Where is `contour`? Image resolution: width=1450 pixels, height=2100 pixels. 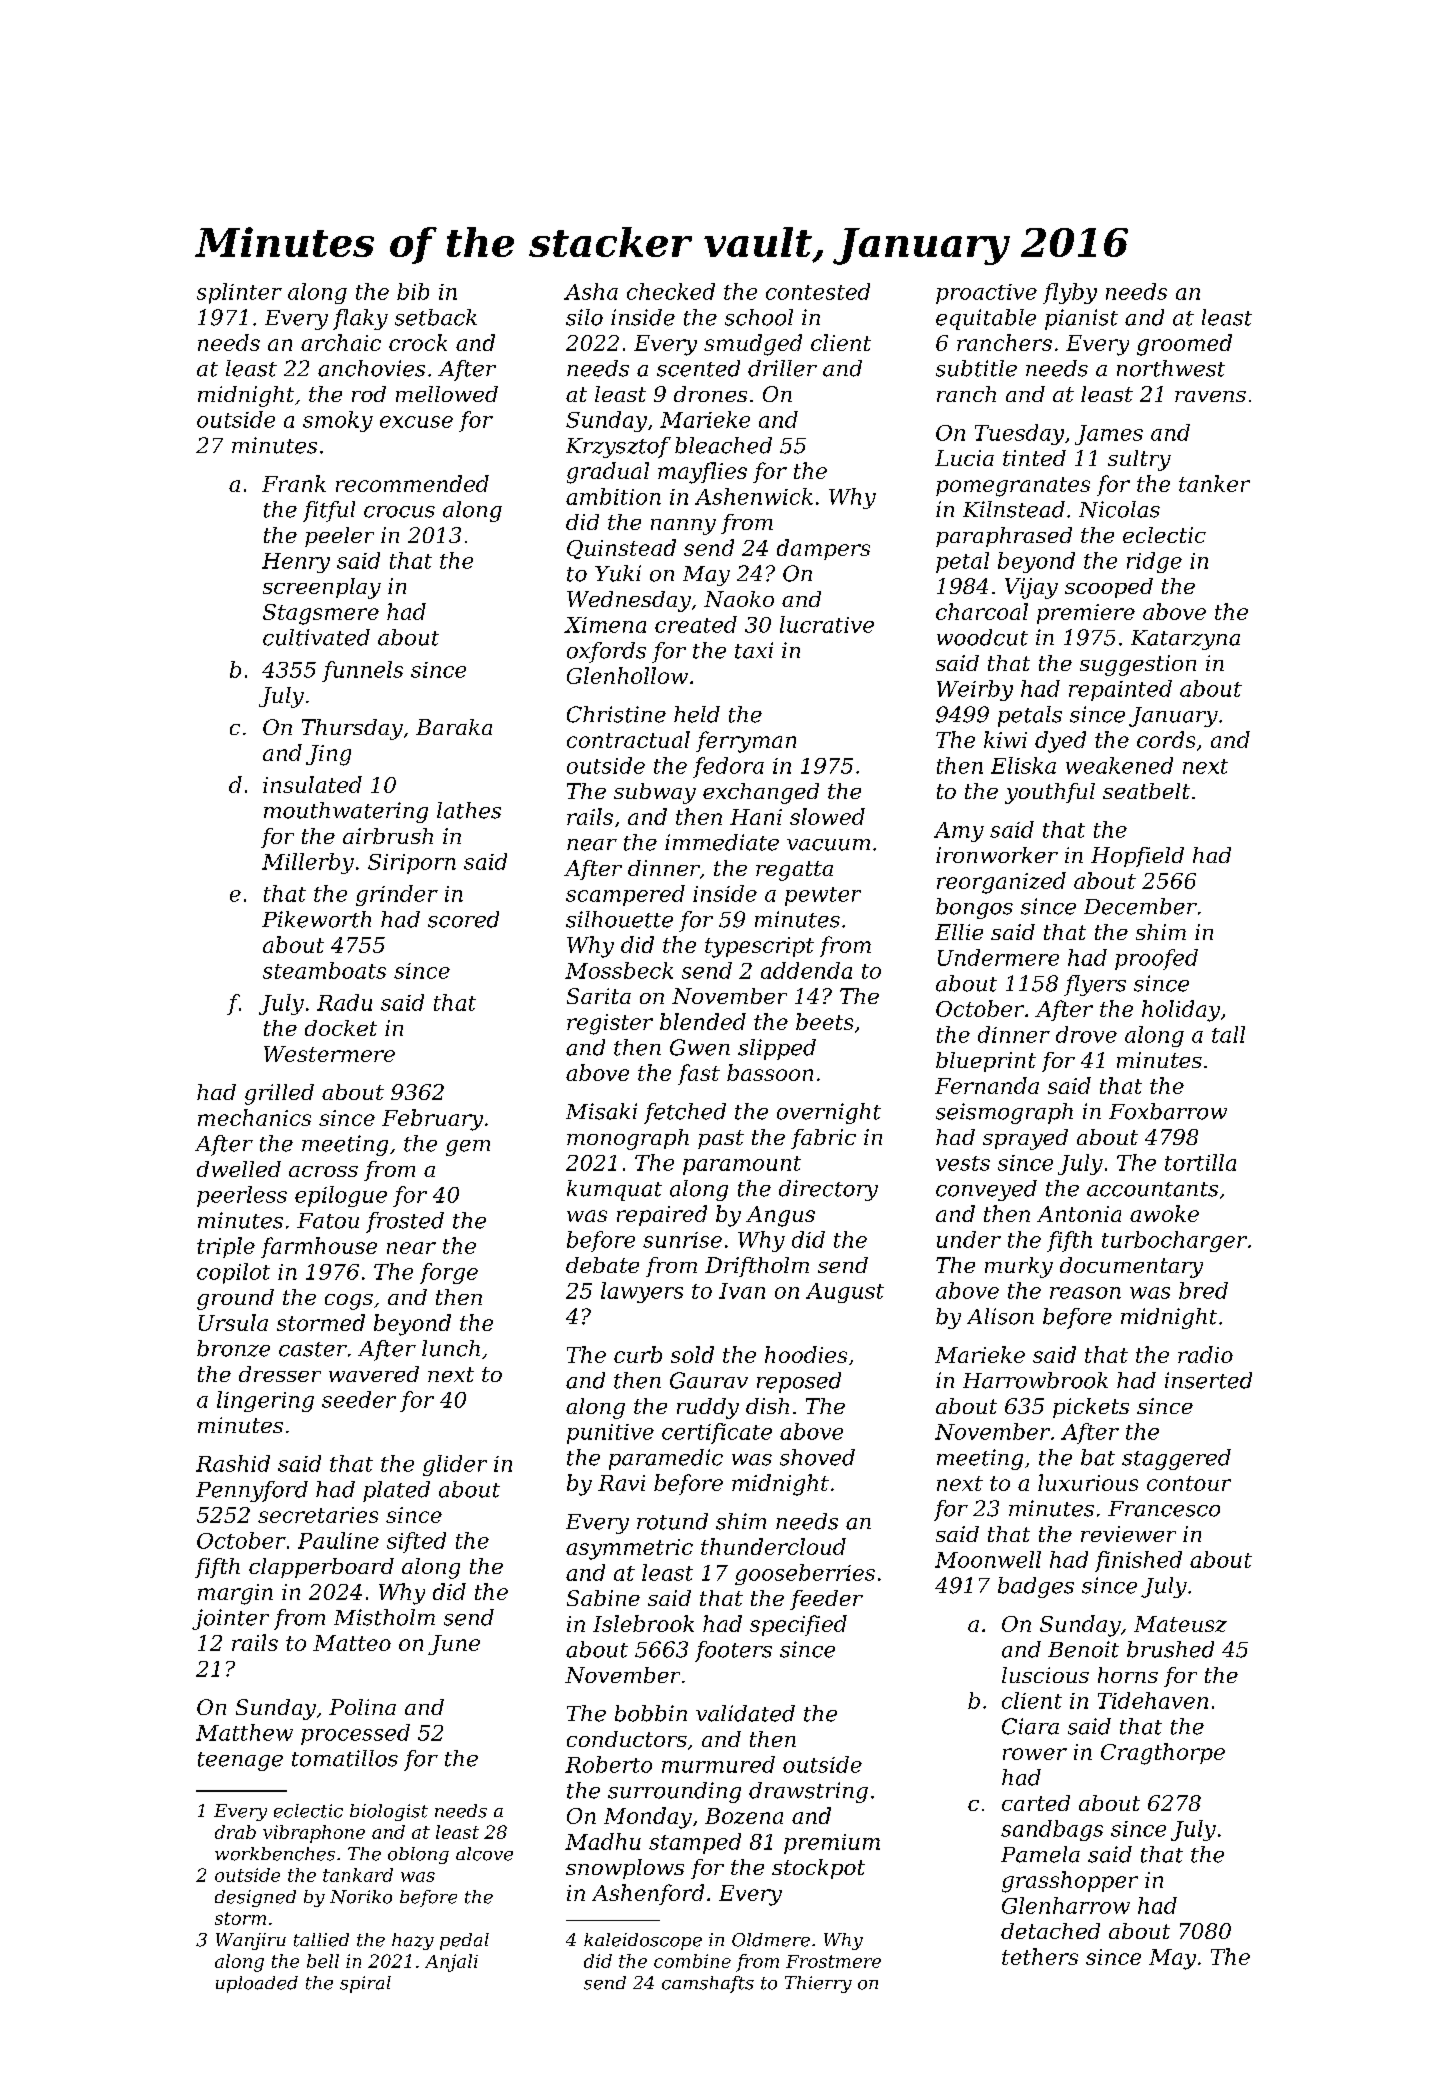
contour is located at coordinates (1189, 1483).
